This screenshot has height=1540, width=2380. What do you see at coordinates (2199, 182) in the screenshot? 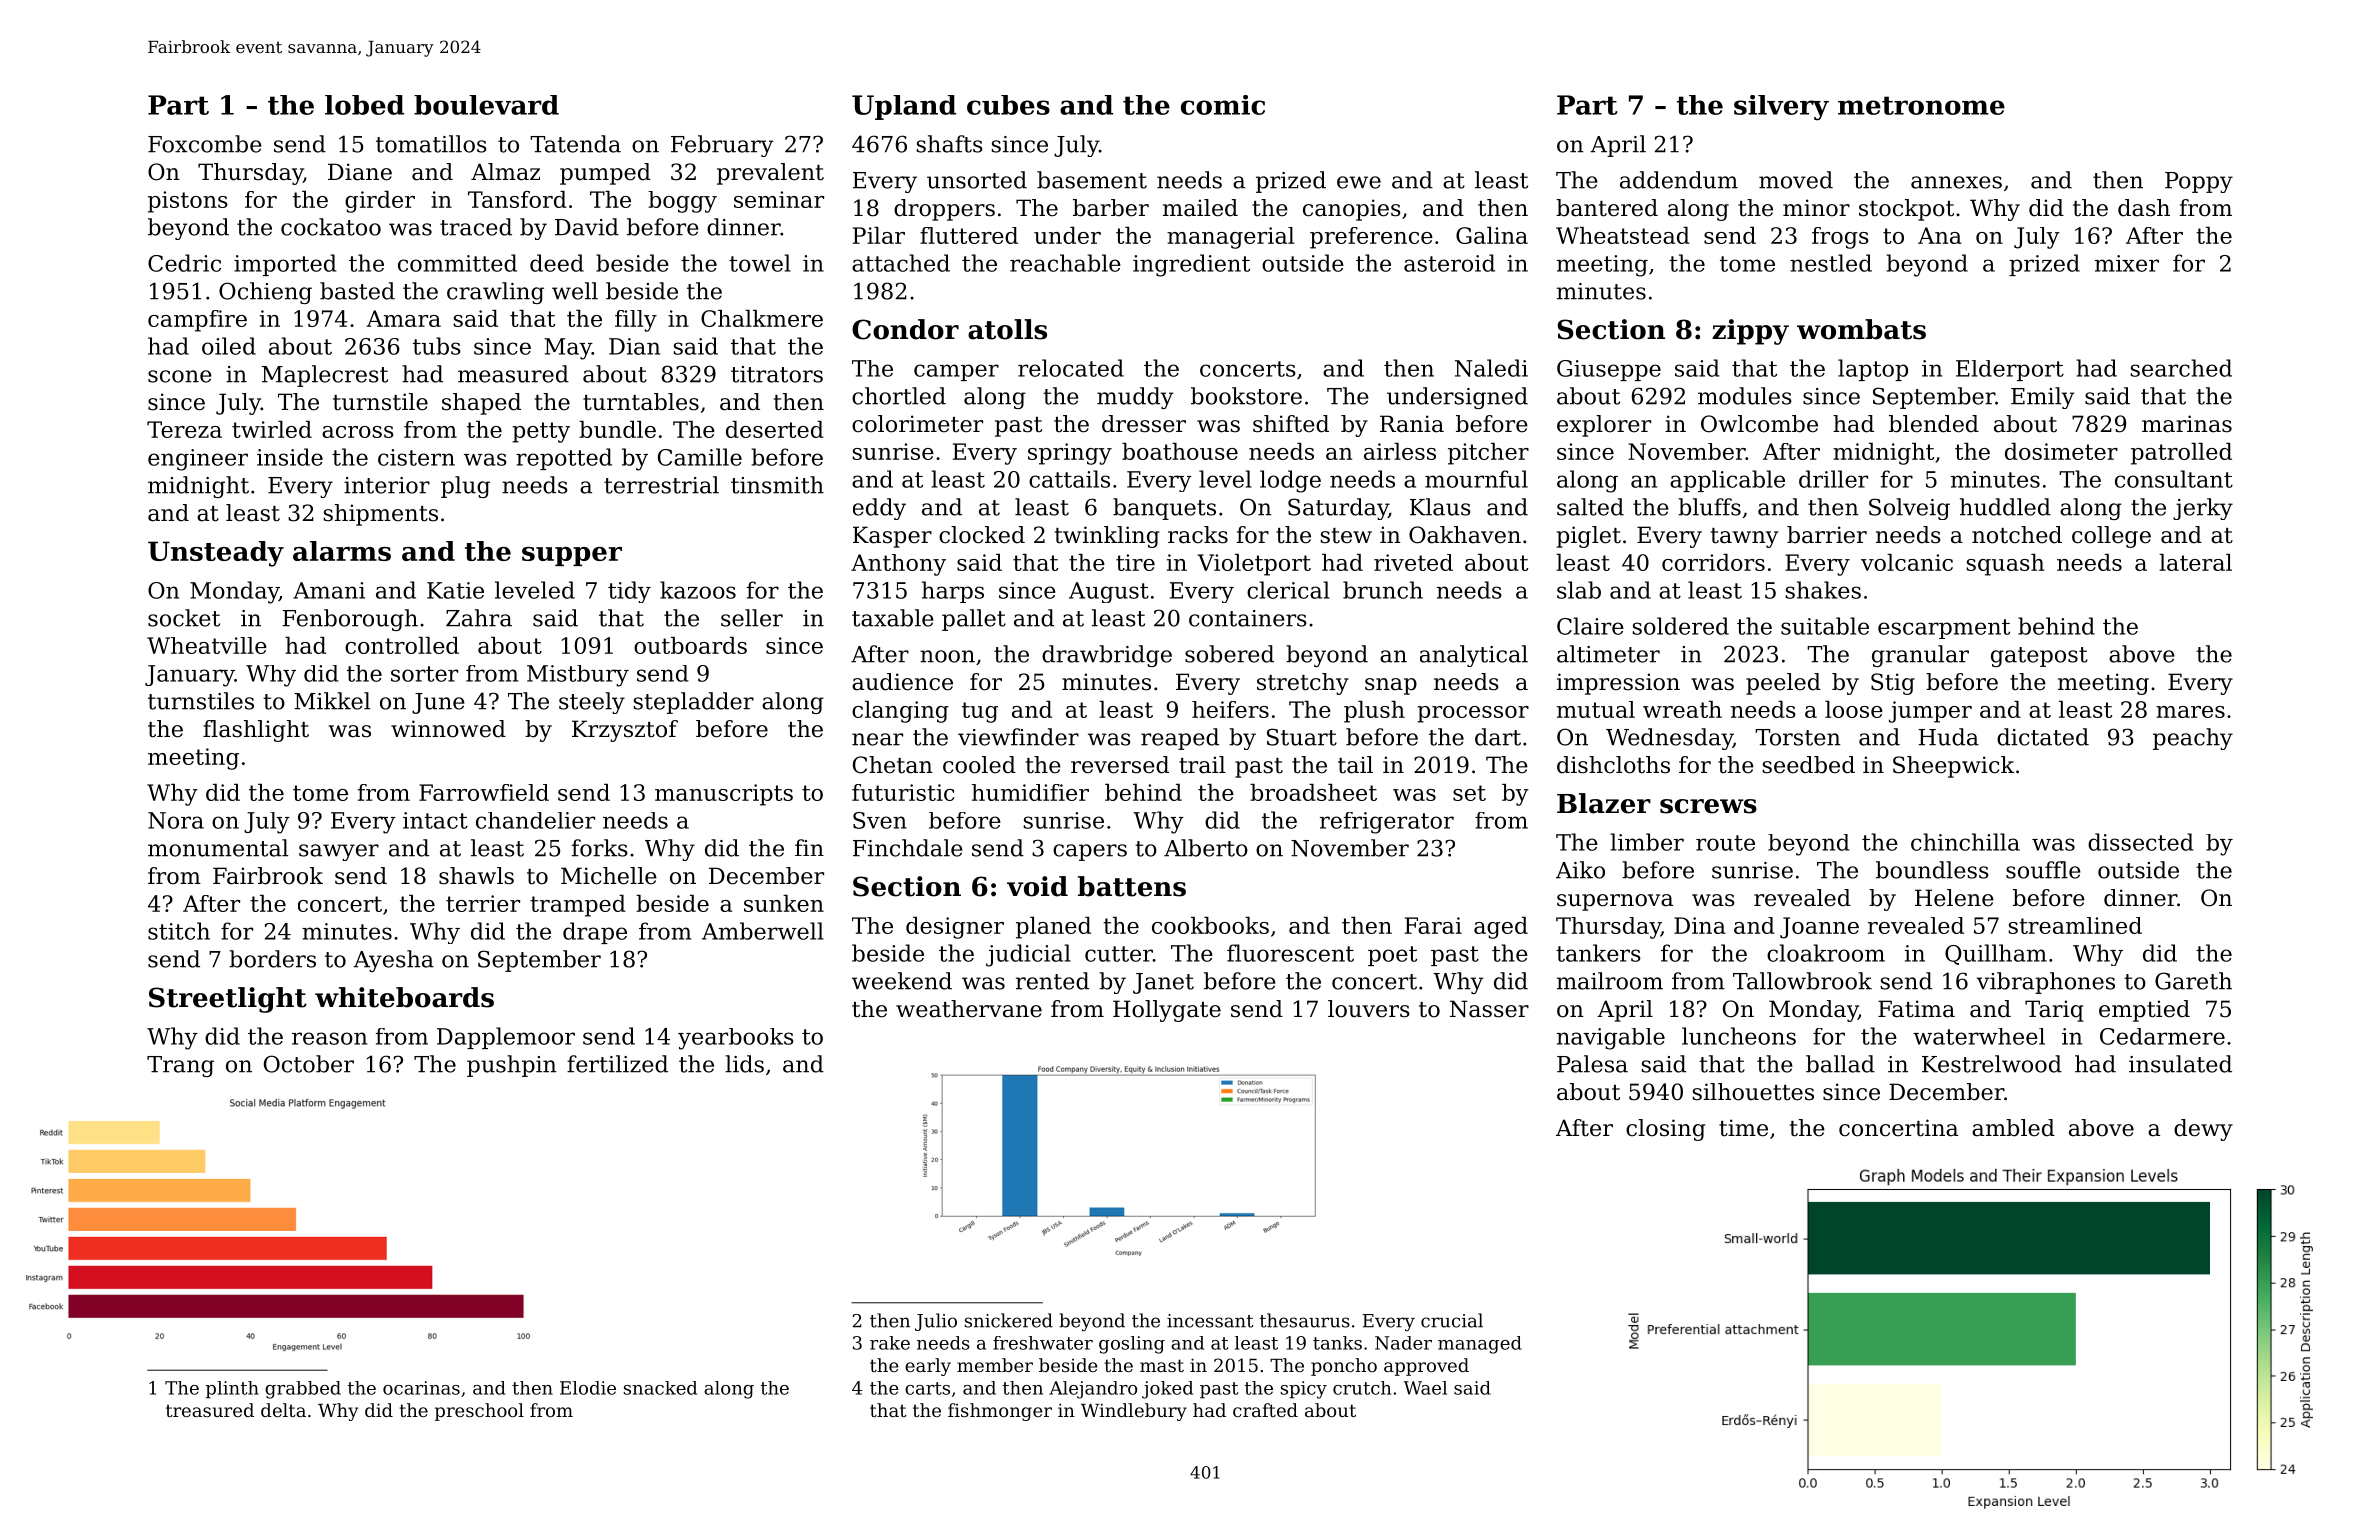
I see `Poppy` at bounding box center [2199, 182].
